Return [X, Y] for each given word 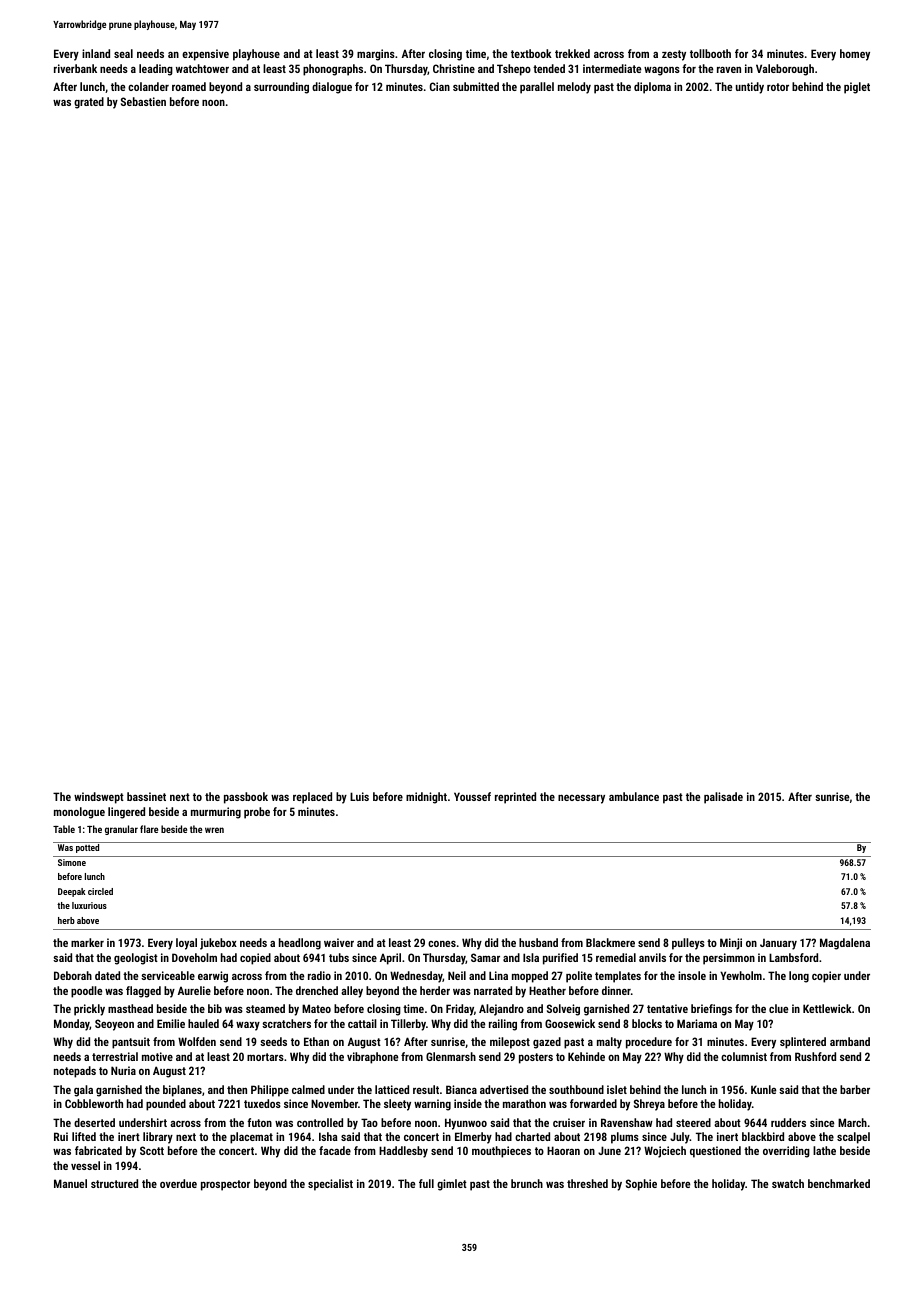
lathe [824, 1150]
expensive [205, 55]
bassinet [146, 796]
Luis [359, 796]
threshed [587, 1183]
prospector [225, 1185]
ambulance [634, 796]
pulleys [688, 944]
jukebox [218, 944]
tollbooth [710, 53]
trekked [572, 53]
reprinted [515, 798]
